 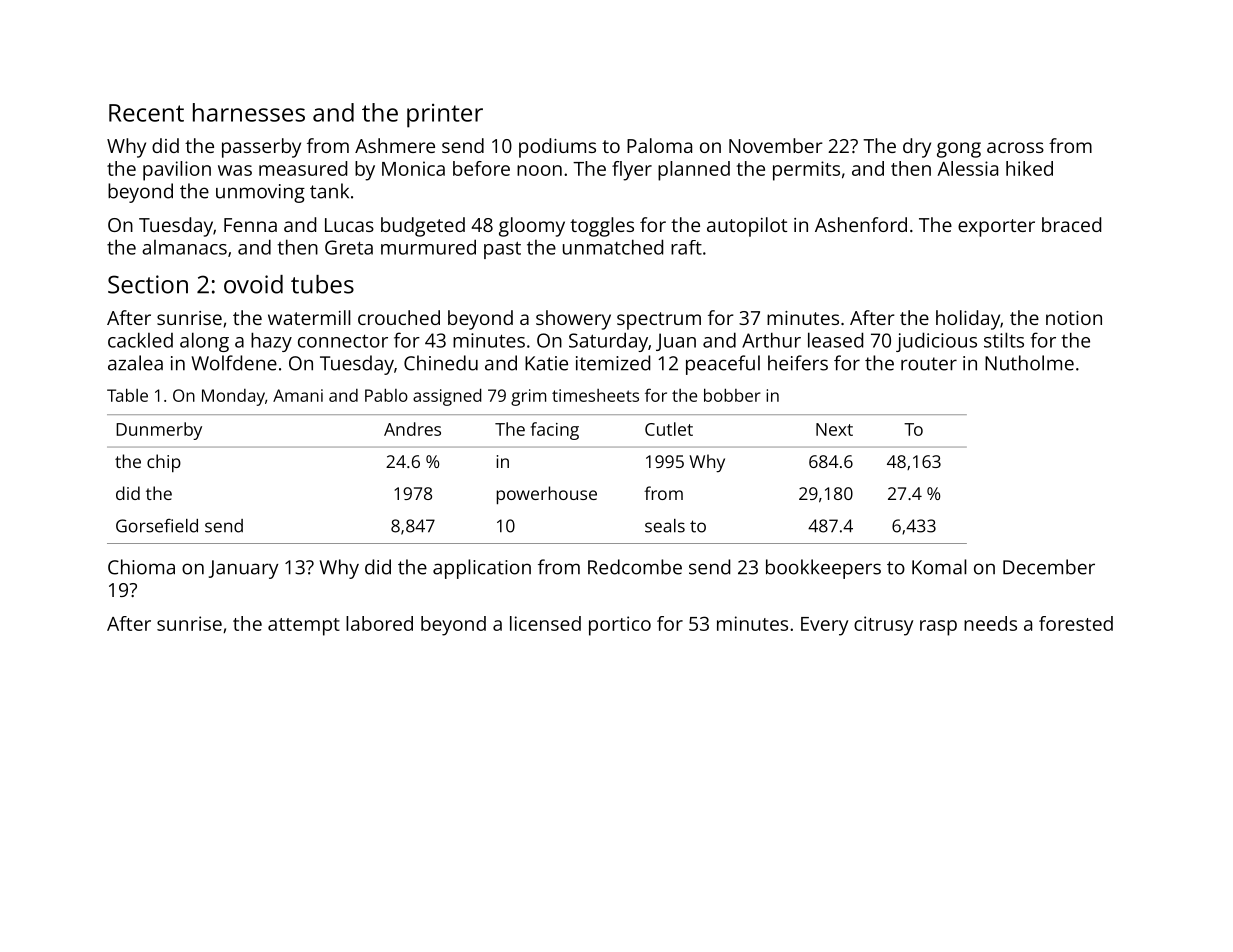 What do you see at coordinates (968, 320) in the screenshot?
I see `holiday` at bounding box center [968, 320].
